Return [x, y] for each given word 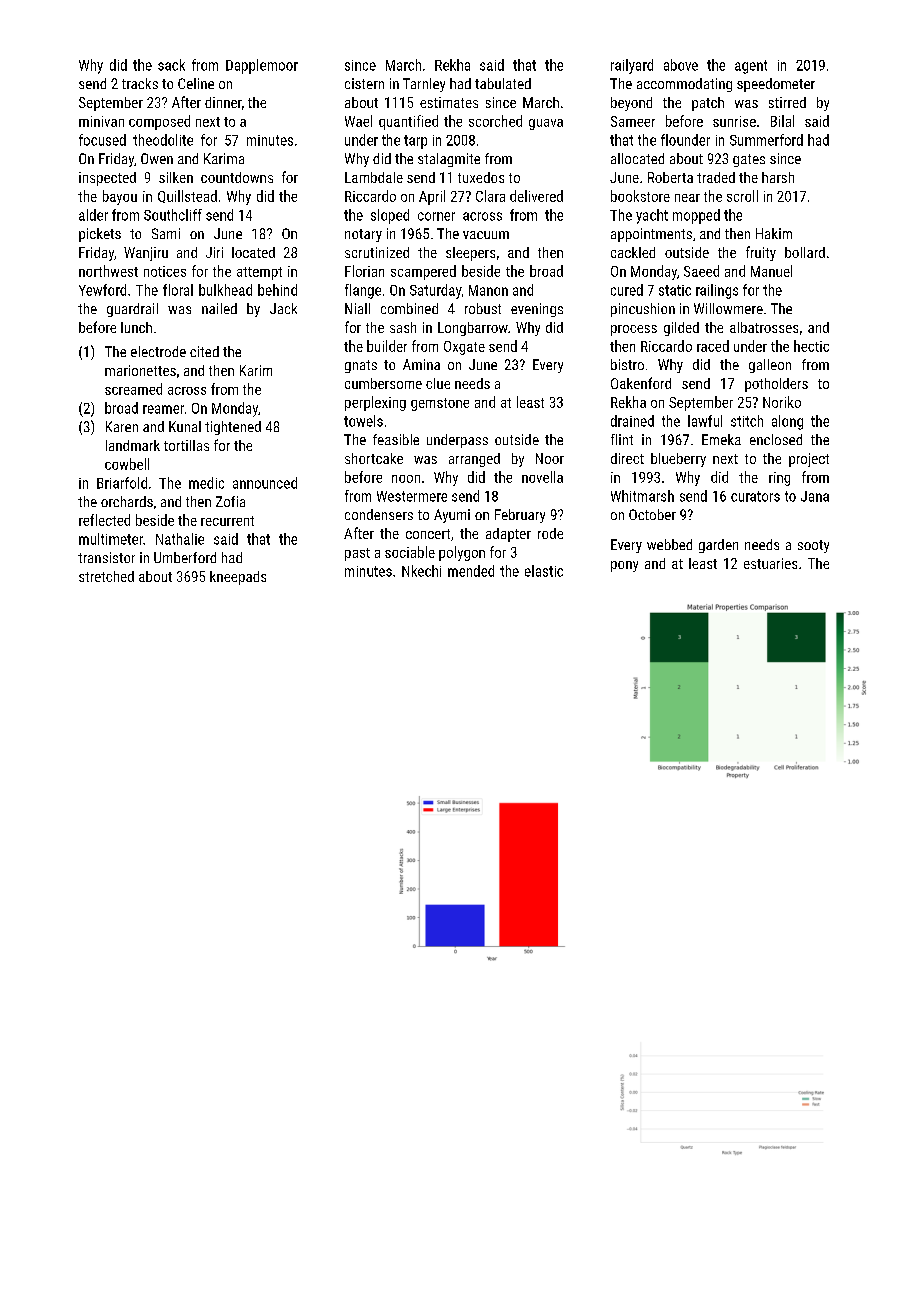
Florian [364, 271]
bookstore [640, 196]
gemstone [440, 404]
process [634, 330]
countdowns [237, 177]
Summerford [766, 140]
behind [277, 290]
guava [546, 124]
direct [627, 458]
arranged [474, 460]
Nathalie [180, 539]
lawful [705, 421]
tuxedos [481, 177]
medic [206, 483]
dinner [223, 102]
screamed [133, 389]
